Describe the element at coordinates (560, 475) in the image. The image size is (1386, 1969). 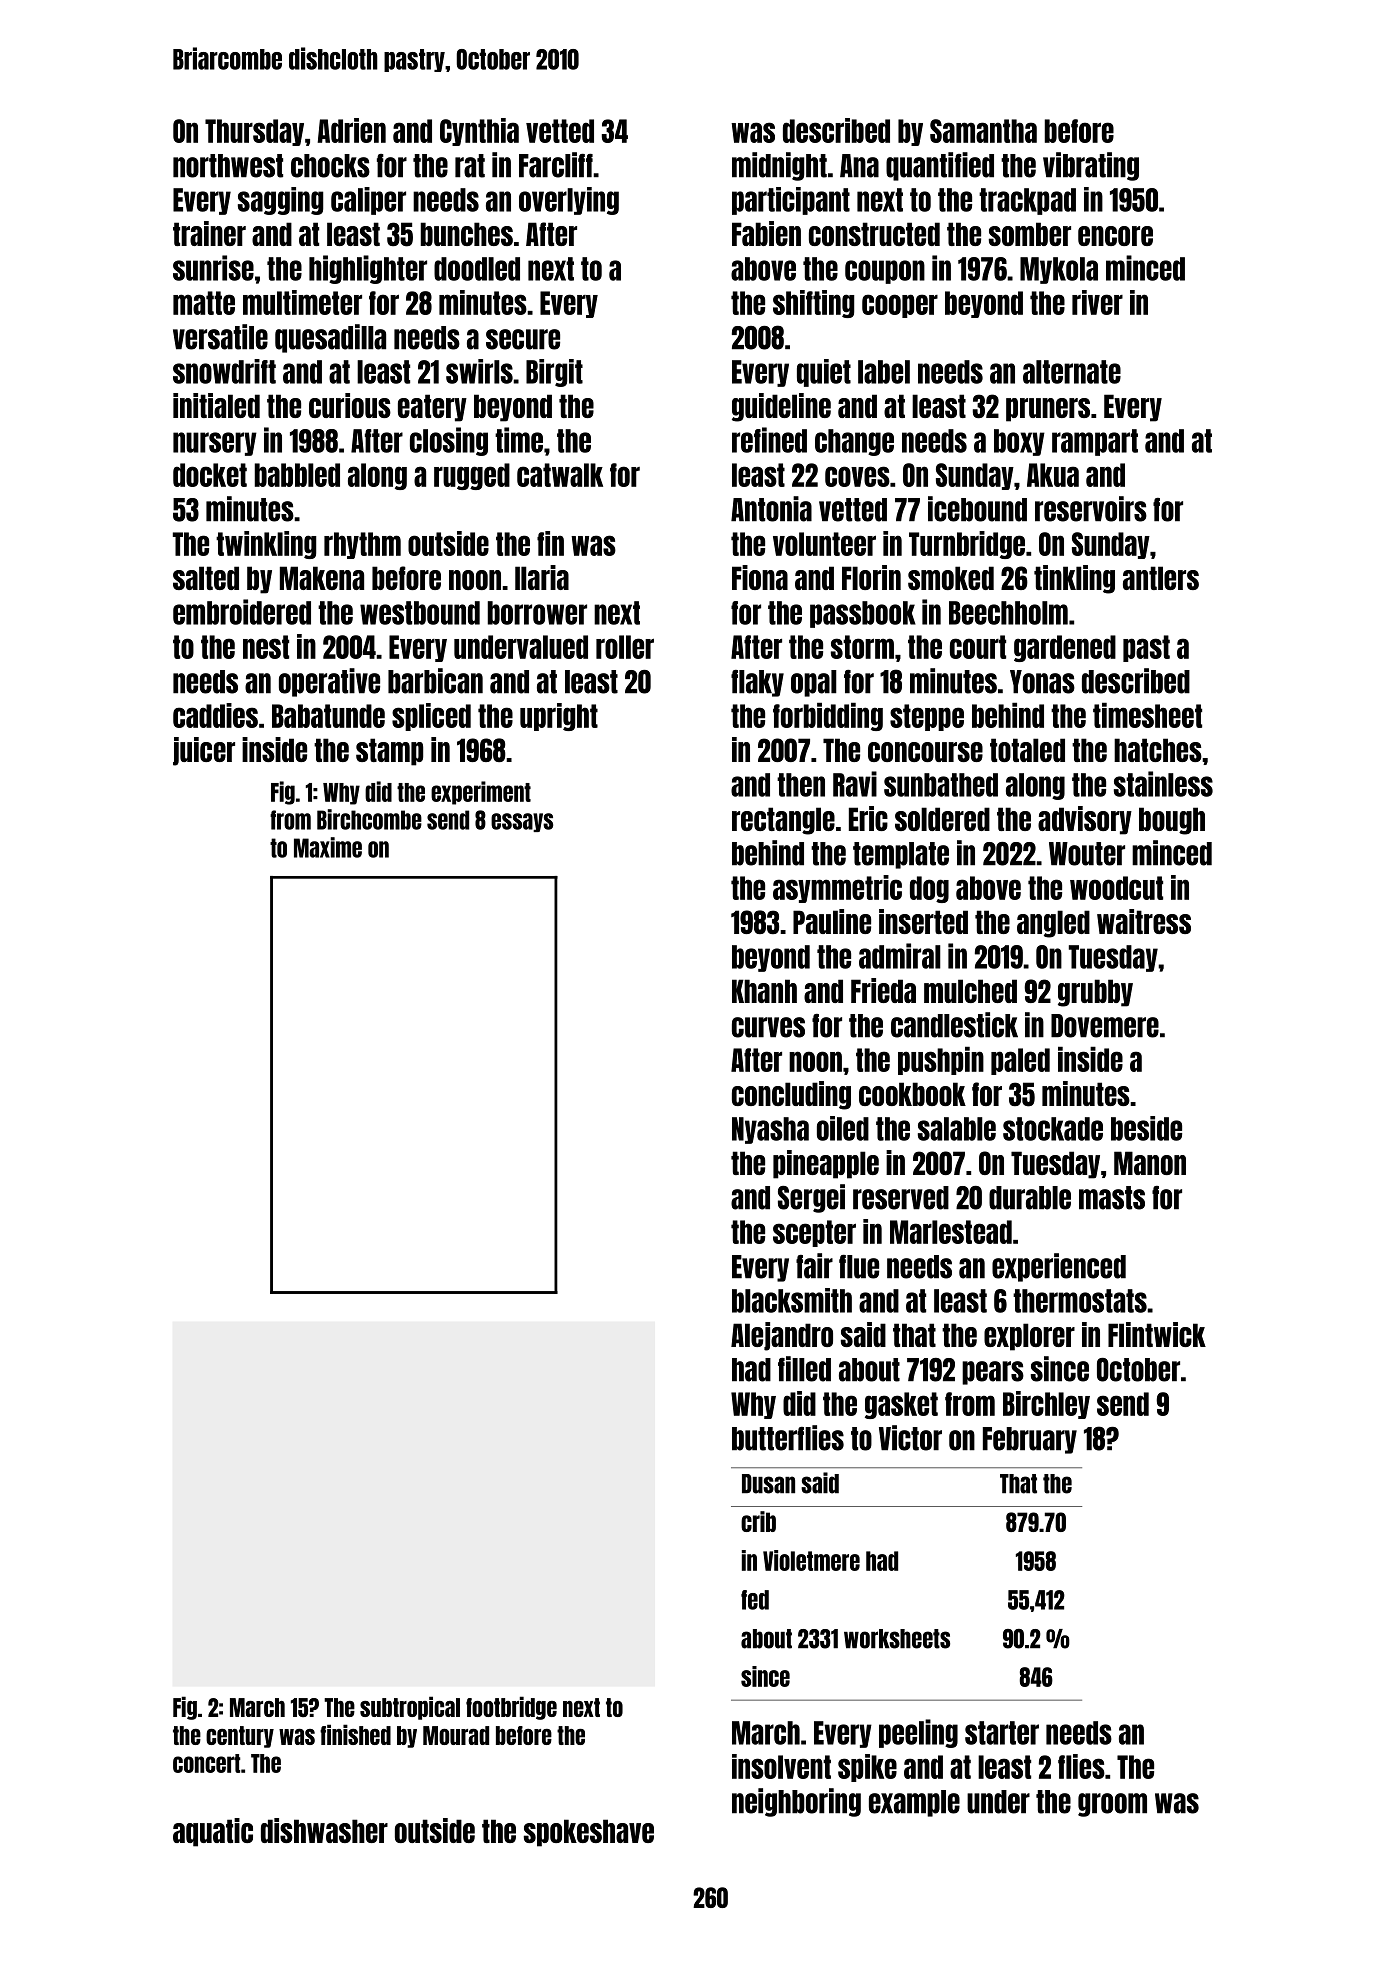
I see `catwalk` at that location.
